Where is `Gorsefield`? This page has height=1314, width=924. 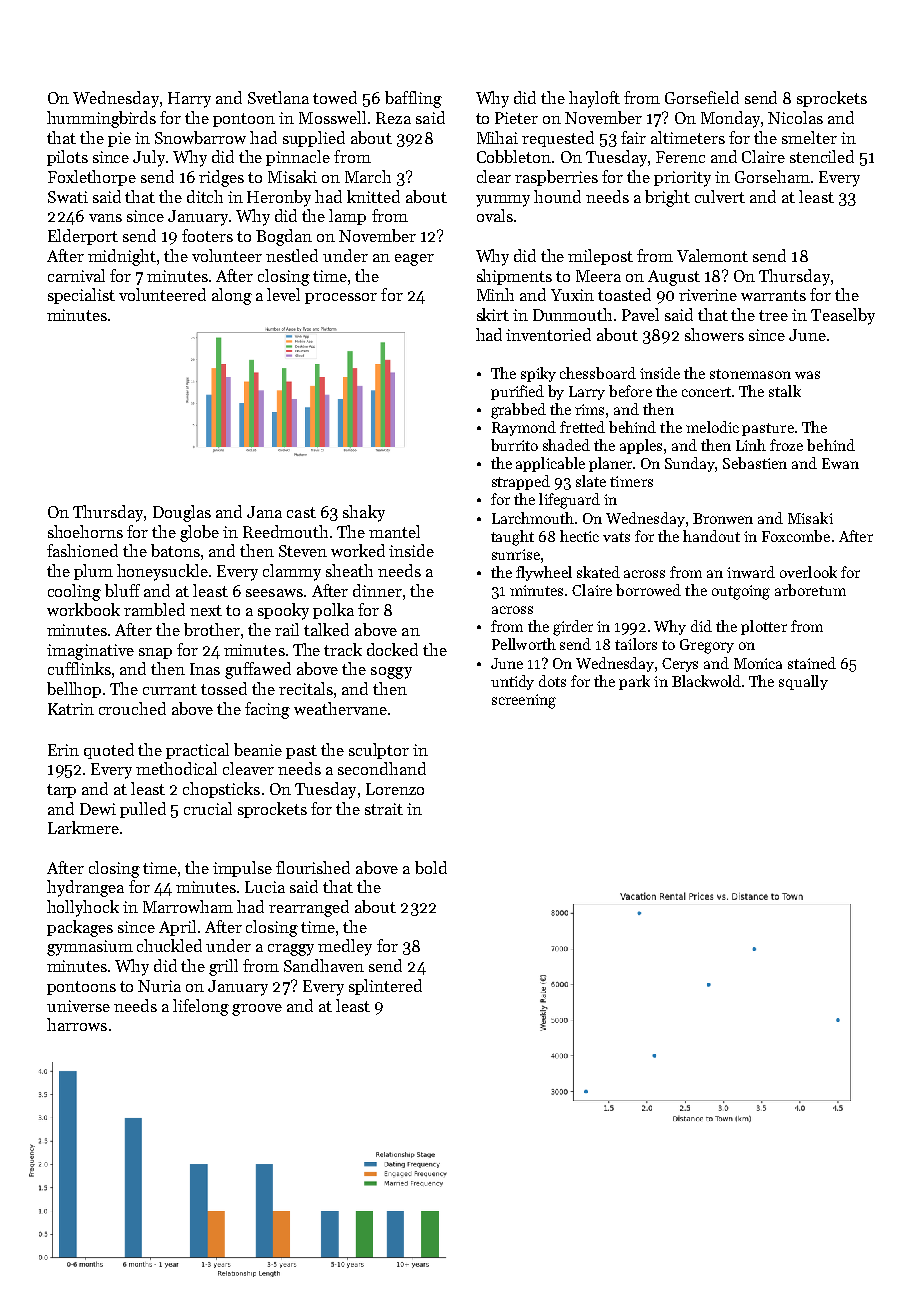 Gorsefield is located at coordinates (702, 97).
